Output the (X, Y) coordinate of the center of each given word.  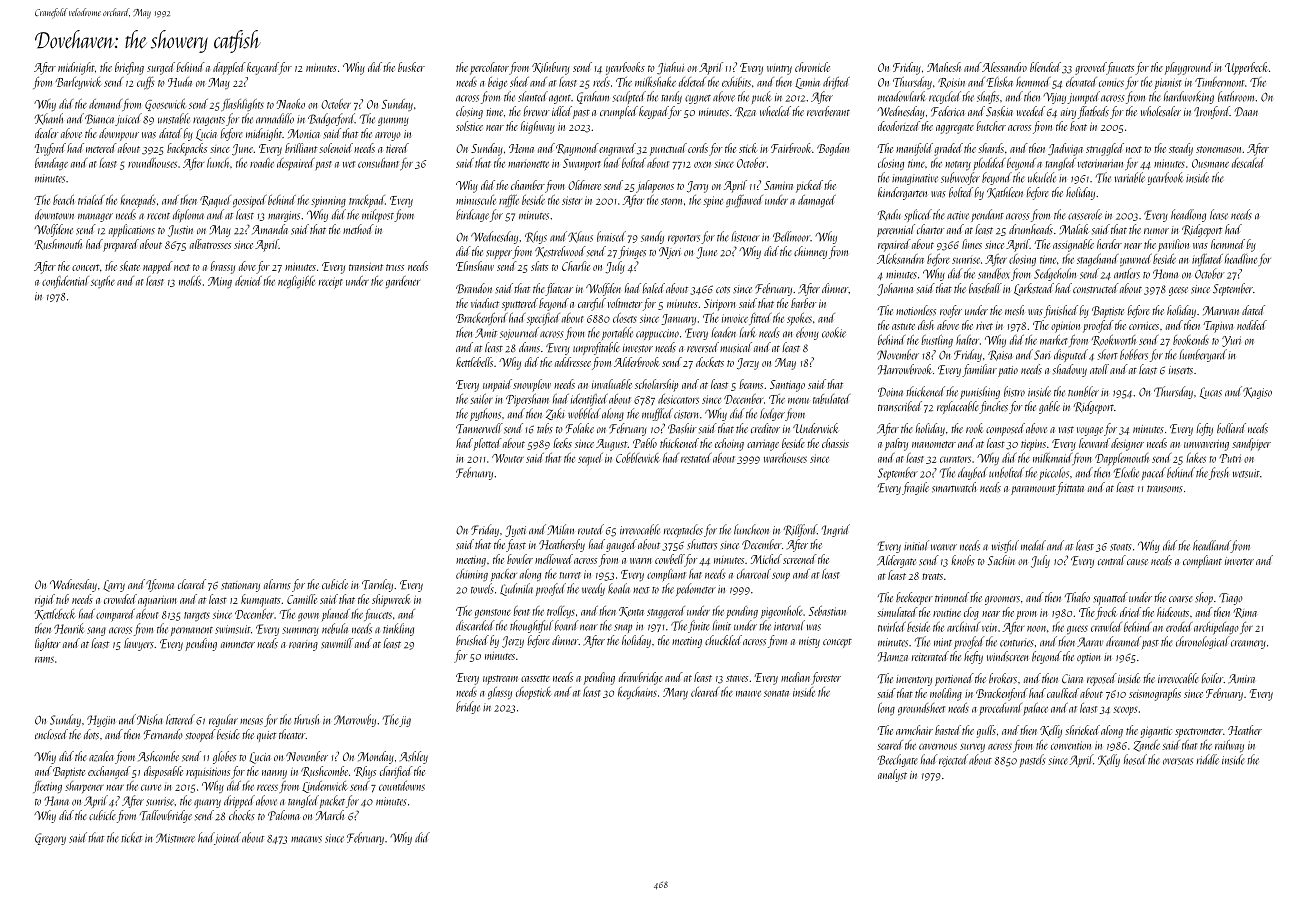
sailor (481, 399)
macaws (306, 839)
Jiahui (670, 68)
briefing (129, 68)
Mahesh (944, 67)
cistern (686, 414)
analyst (892, 775)
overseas (1178, 761)
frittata (1070, 488)
